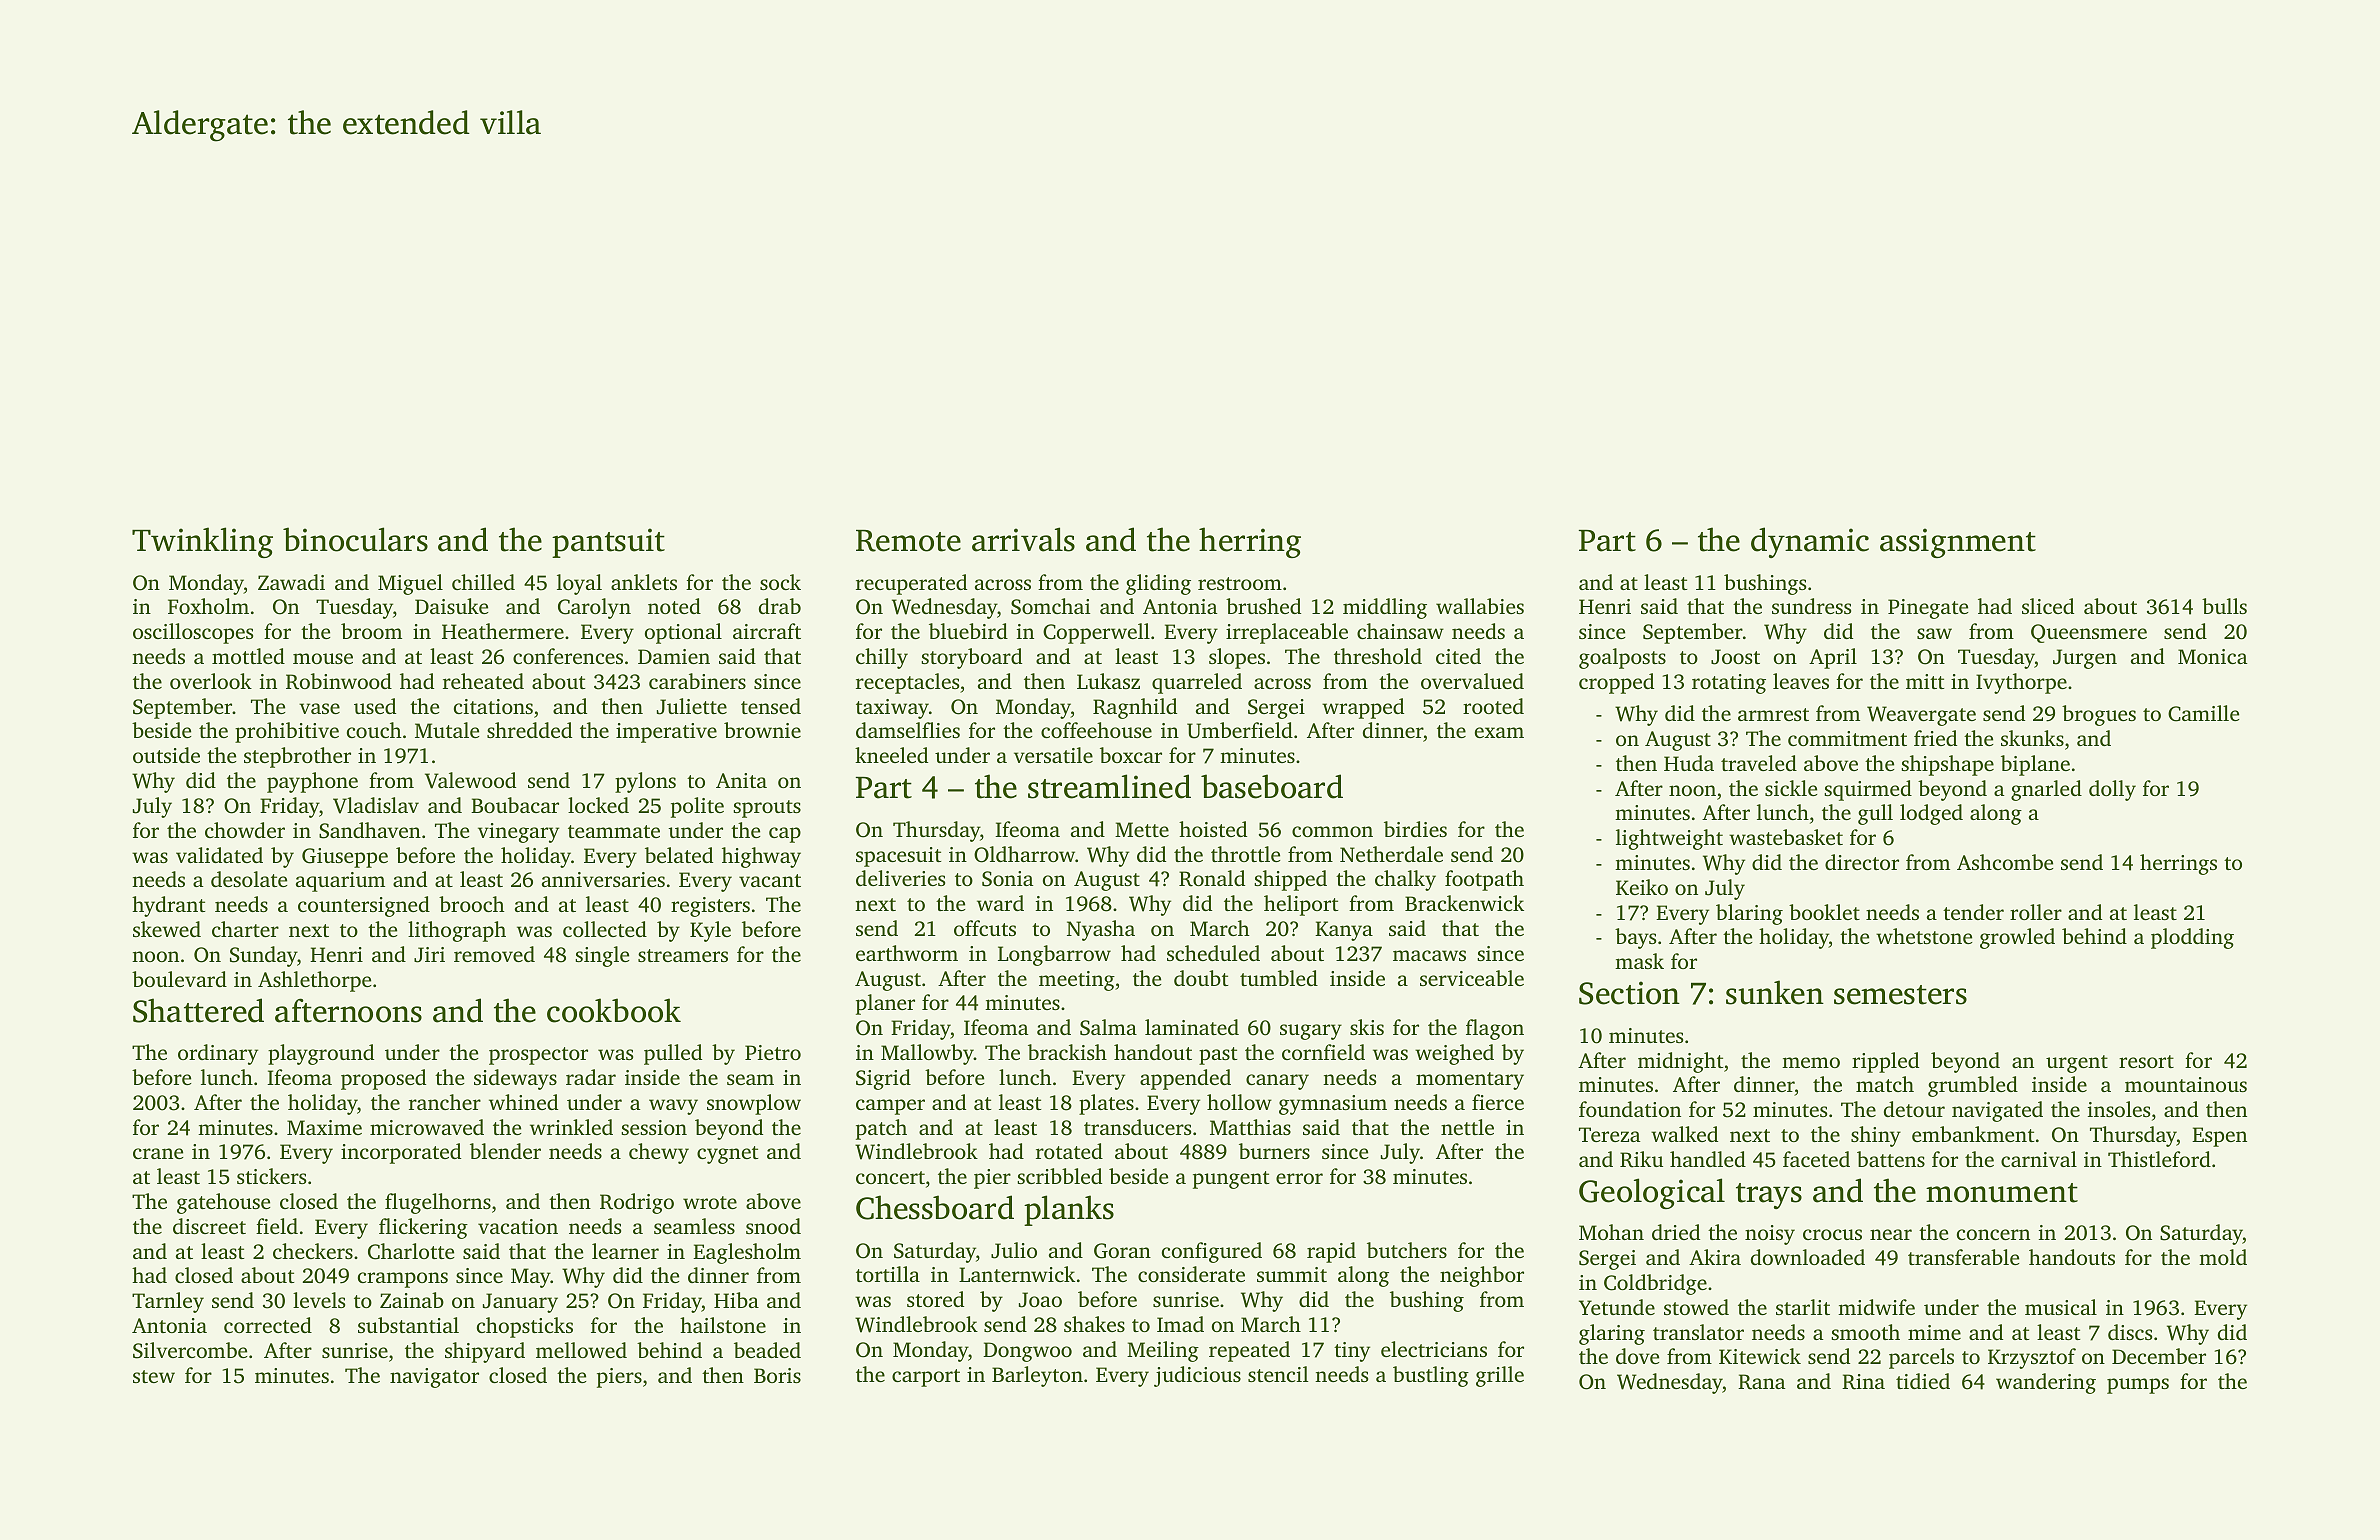  Describe the element at coordinates (1810, 542) in the document. I see `dynamic` at that location.
